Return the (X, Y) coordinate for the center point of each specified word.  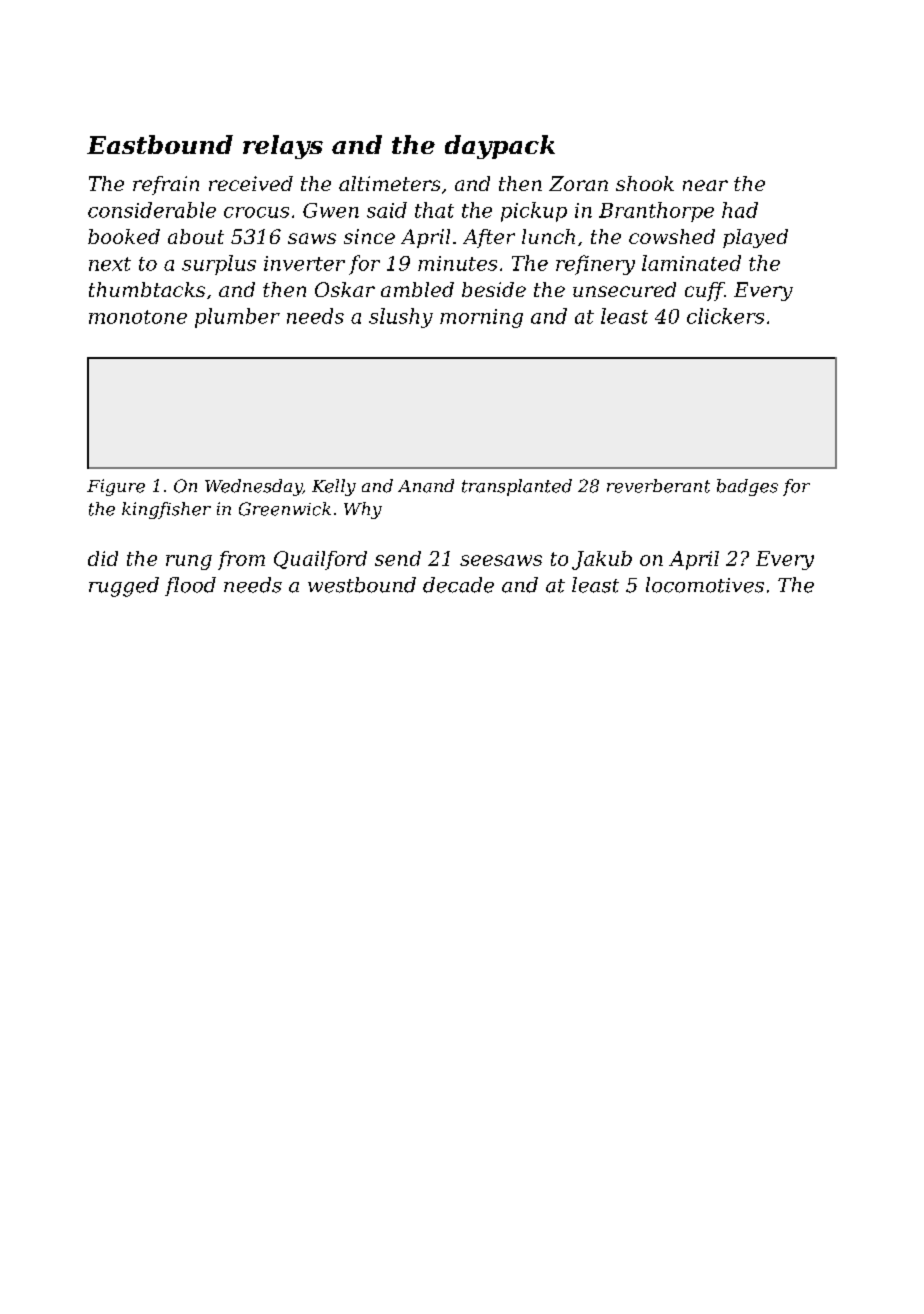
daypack (500, 147)
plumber (237, 318)
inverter (304, 263)
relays (283, 147)
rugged (124, 587)
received (251, 183)
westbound (362, 585)
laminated (691, 263)
